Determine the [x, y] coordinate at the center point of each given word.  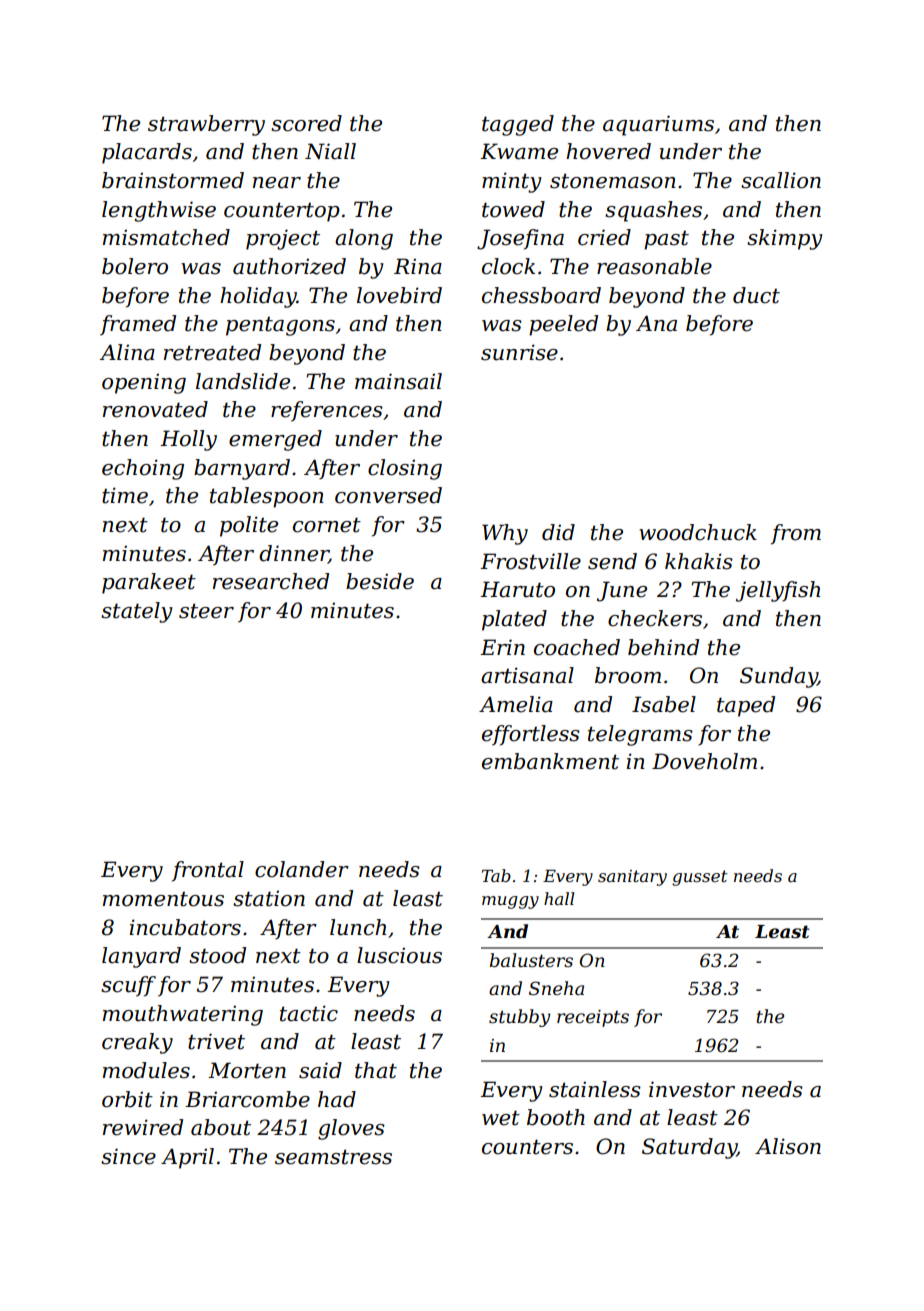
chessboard [541, 295]
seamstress [333, 1157]
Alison [788, 1146]
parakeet [149, 583]
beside [380, 581]
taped [746, 706]
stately [137, 612]
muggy [510, 902]
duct [756, 295]
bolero [135, 266]
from [796, 534]
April [187, 1158]
